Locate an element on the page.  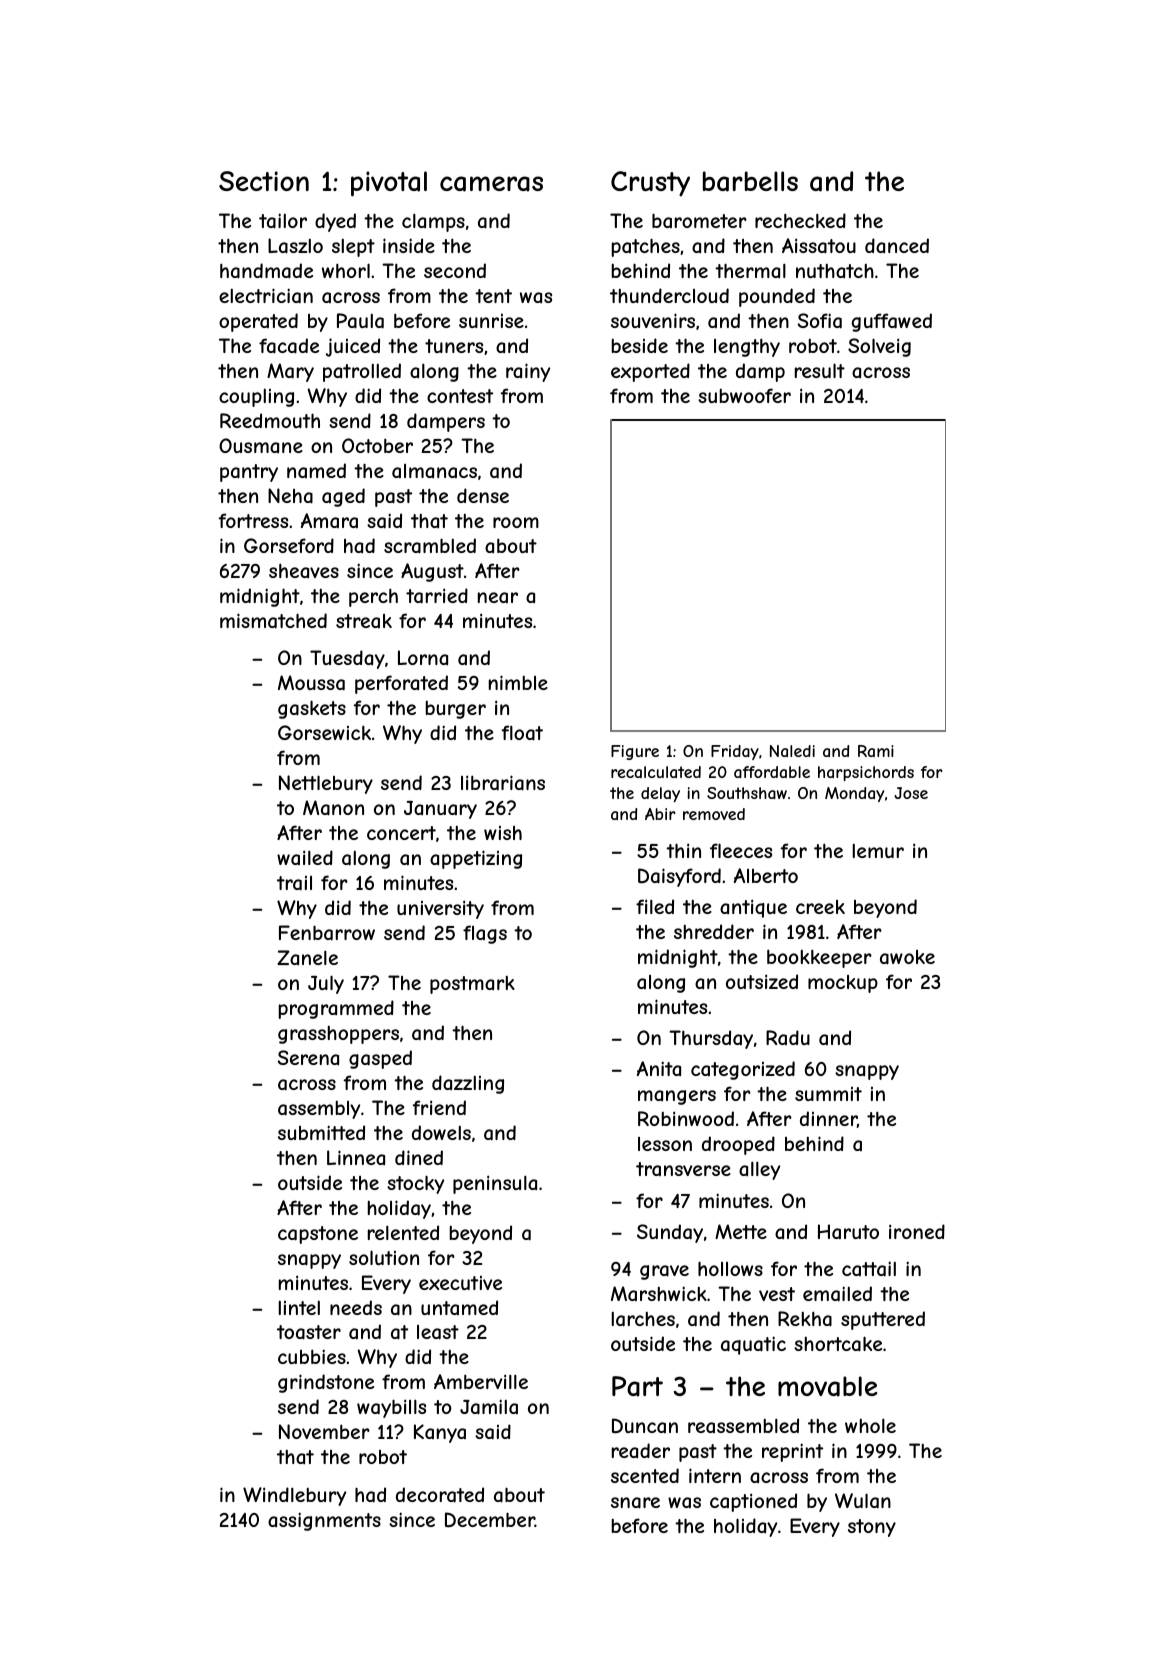
pivotal is located at coordinates (389, 184).
